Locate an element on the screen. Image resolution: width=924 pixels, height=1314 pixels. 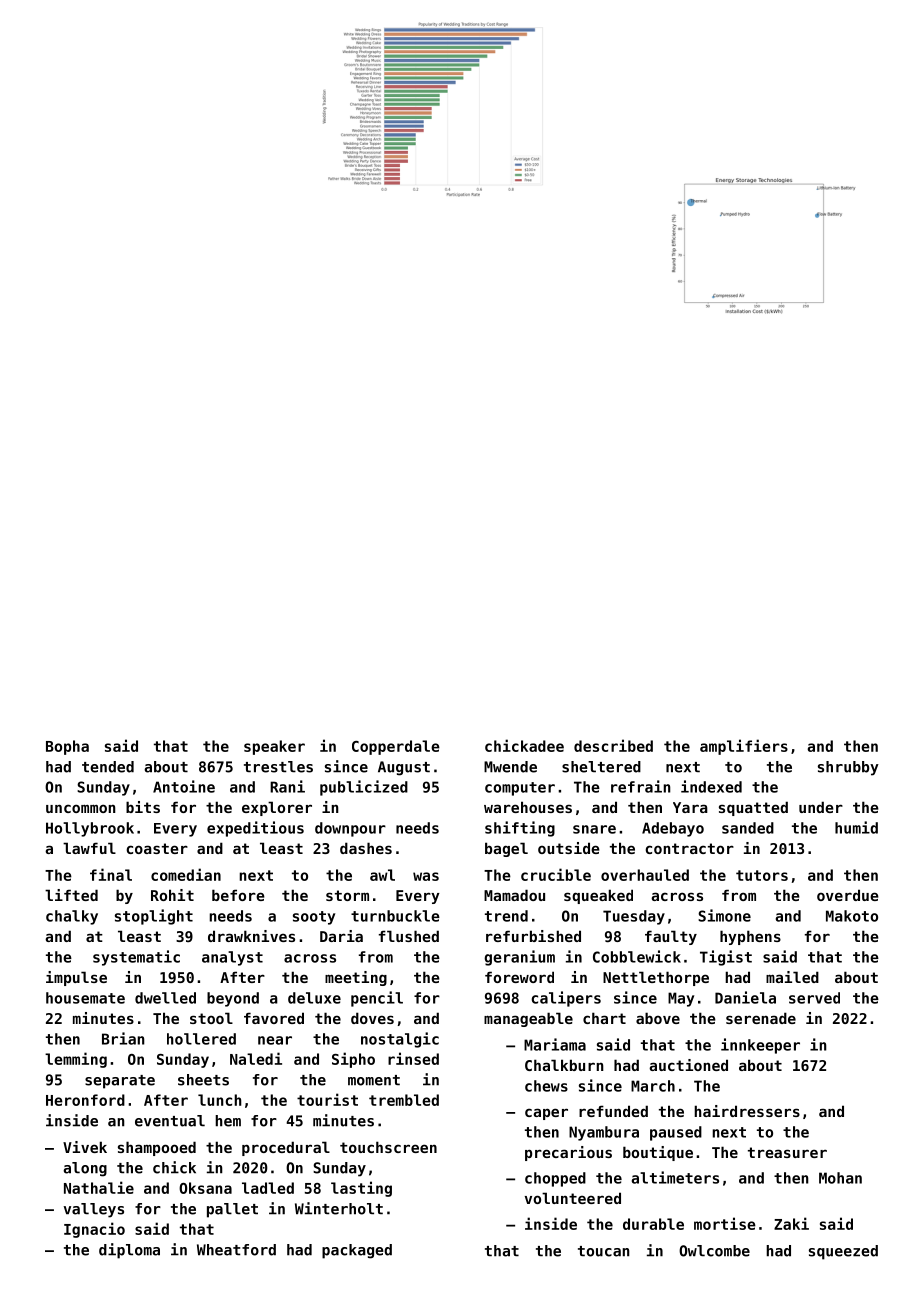
Naledi is located at coordinates (256, 1058).
